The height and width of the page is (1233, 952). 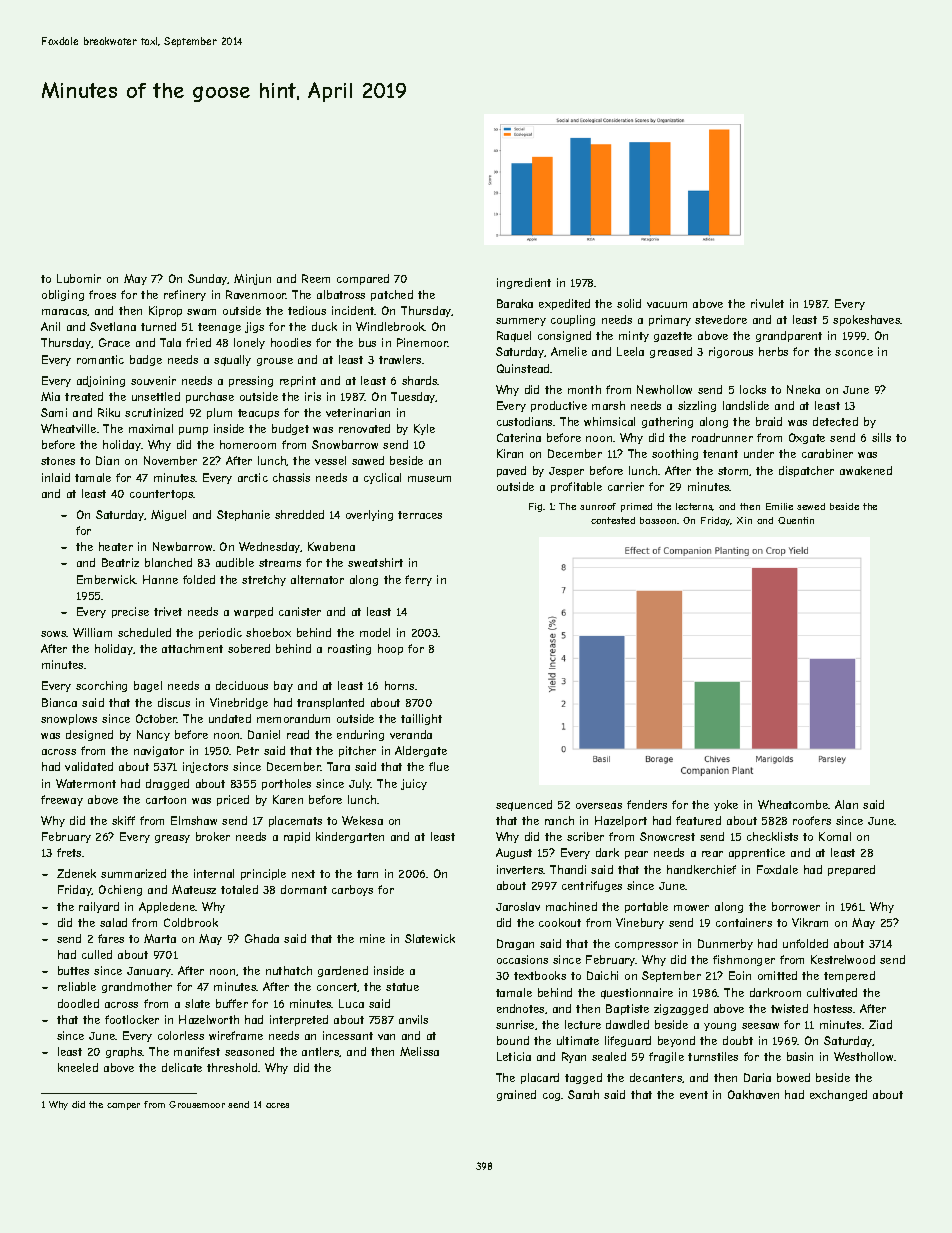 What do you see at coordinates (753, 389) in the page?
I see `locks` at bounding box center [753, 389].
